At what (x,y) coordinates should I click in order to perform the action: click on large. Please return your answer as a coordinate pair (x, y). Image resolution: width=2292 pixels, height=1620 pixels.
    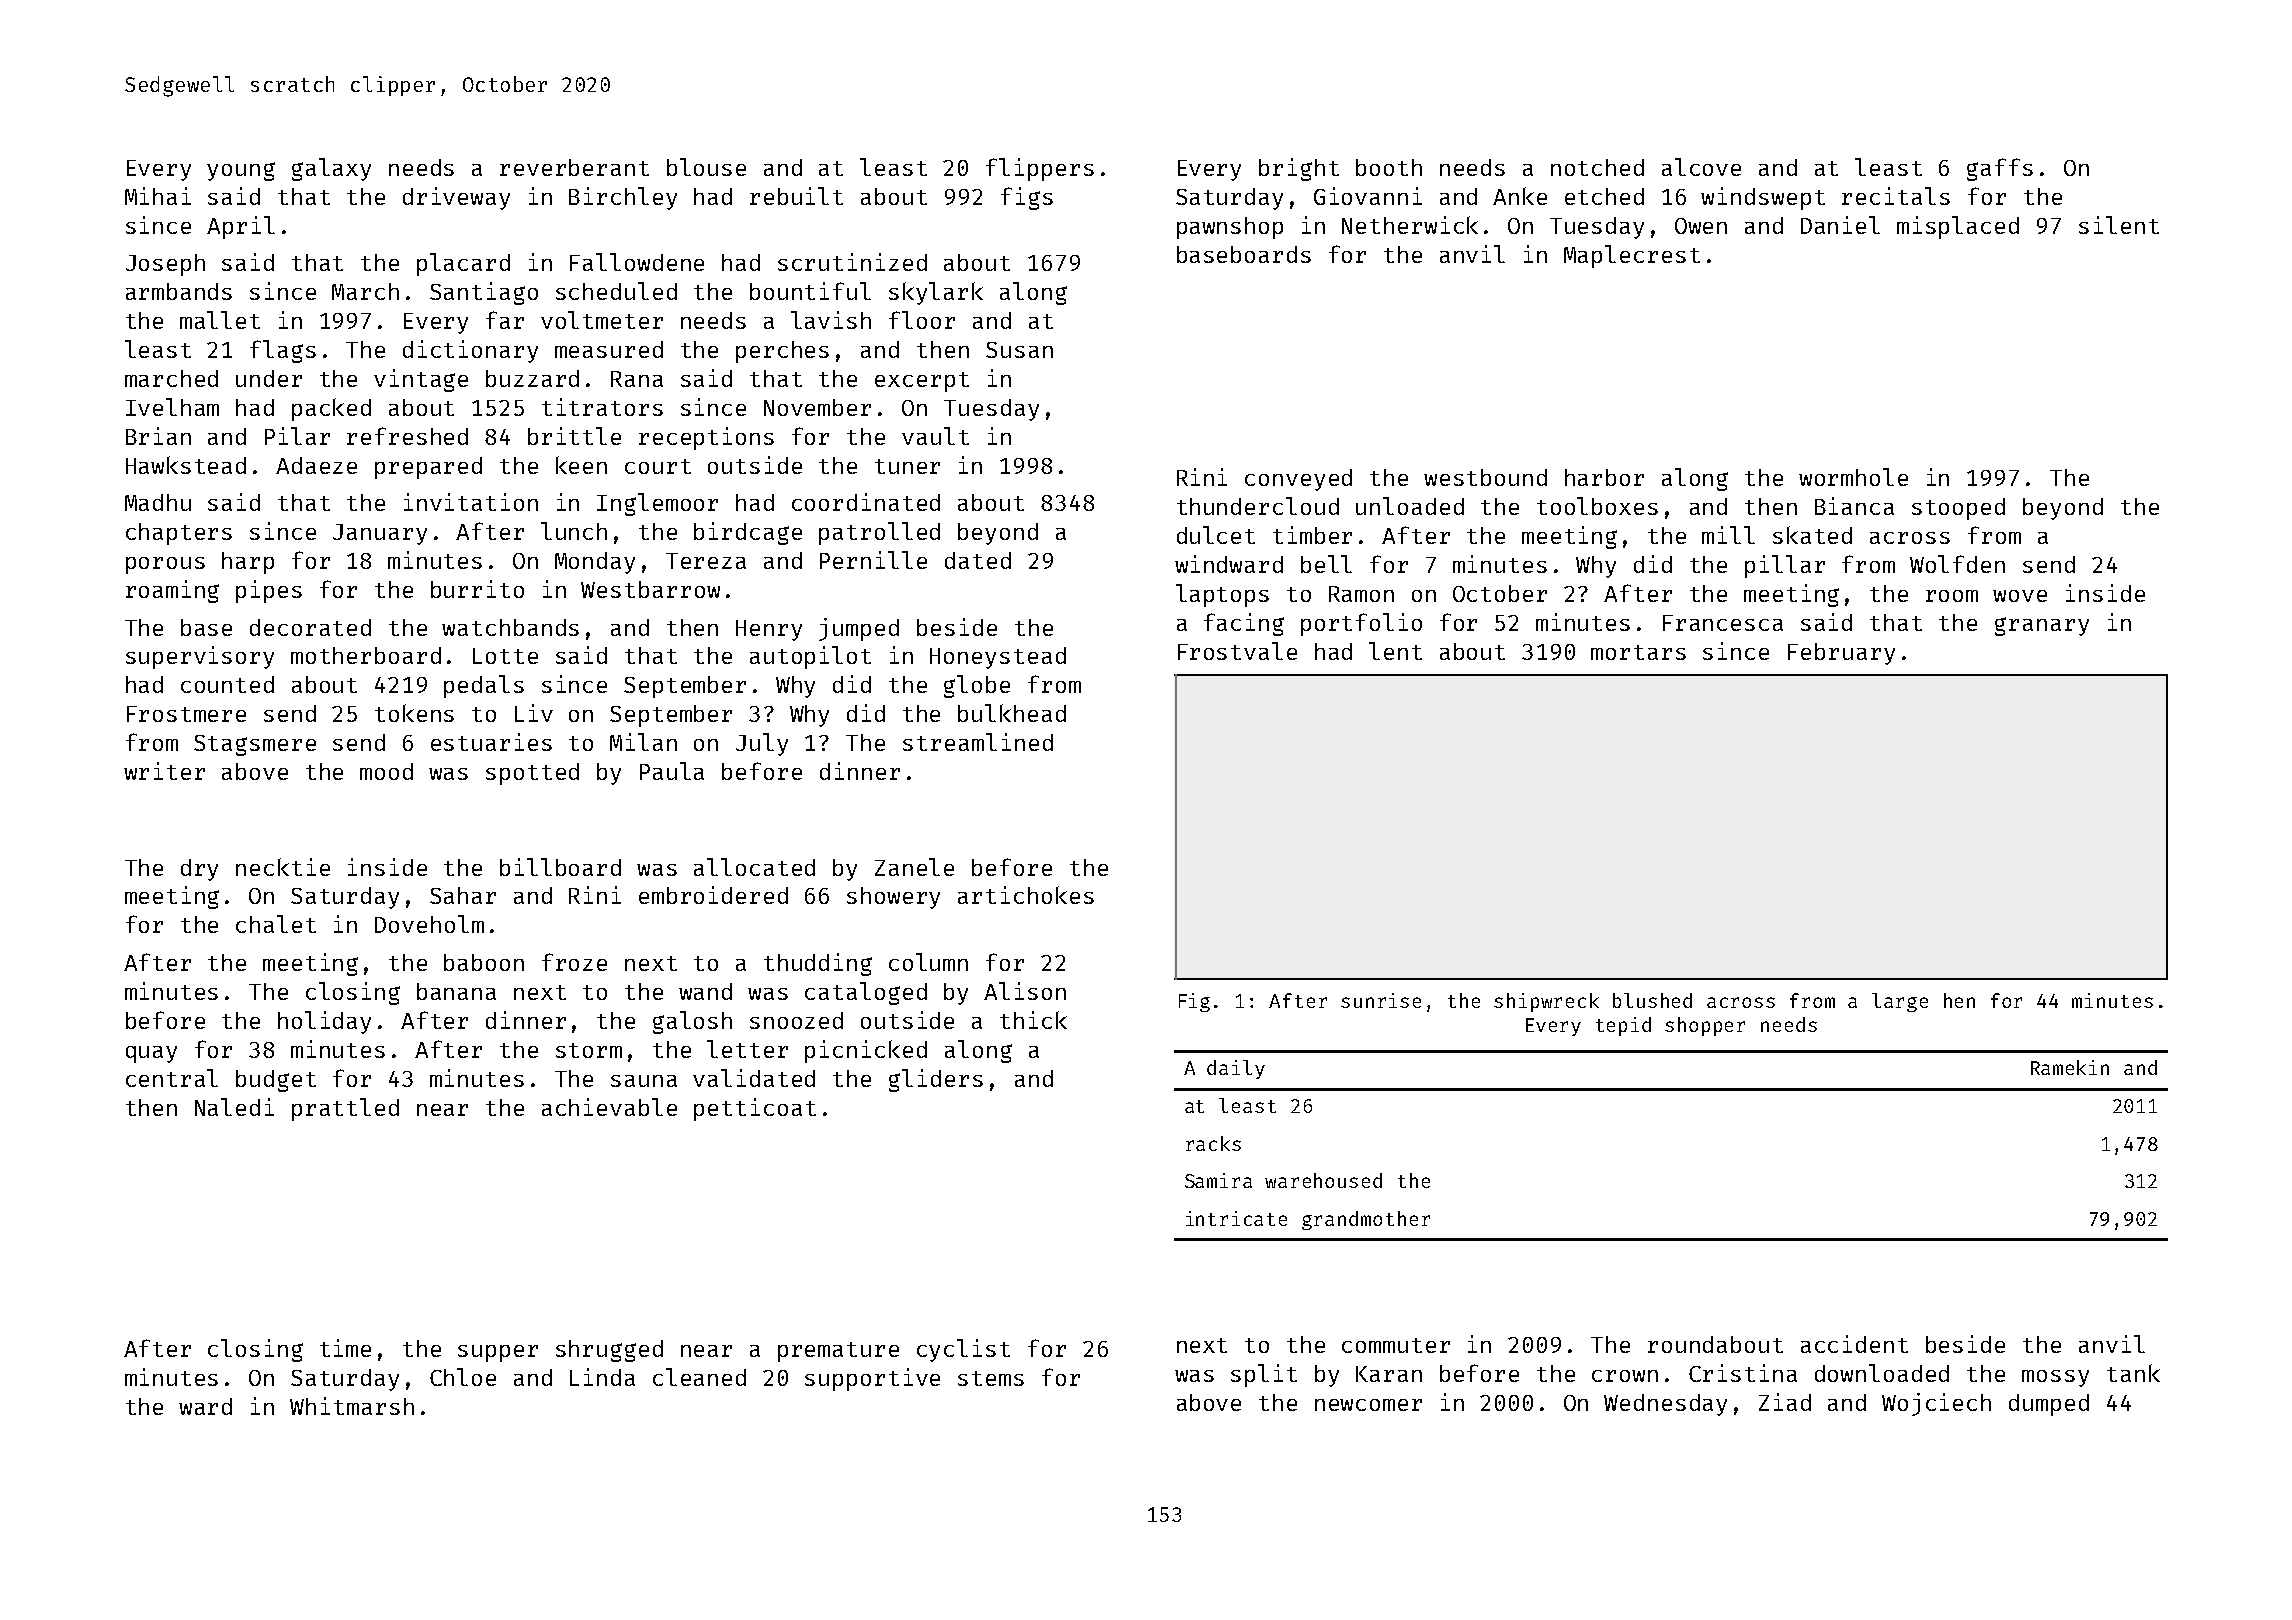
    Looking at the image, I should click on (1900, 1002).
